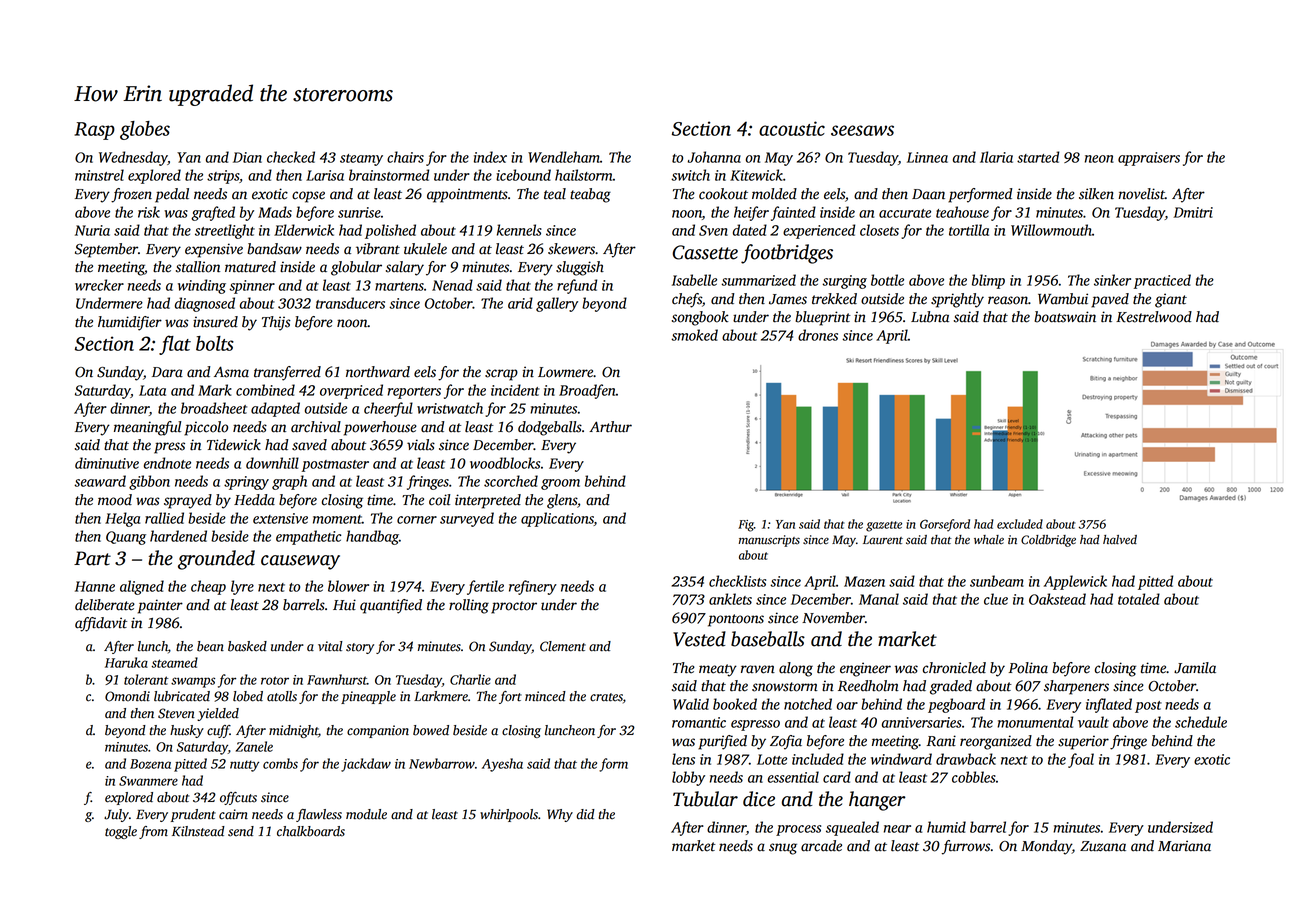 This screenshot has width=1308, height=924. What do you see at coordinates (1154, 317) in the screenshot?
I see `Kestrelwood` at bounding box center [1154, 317].
